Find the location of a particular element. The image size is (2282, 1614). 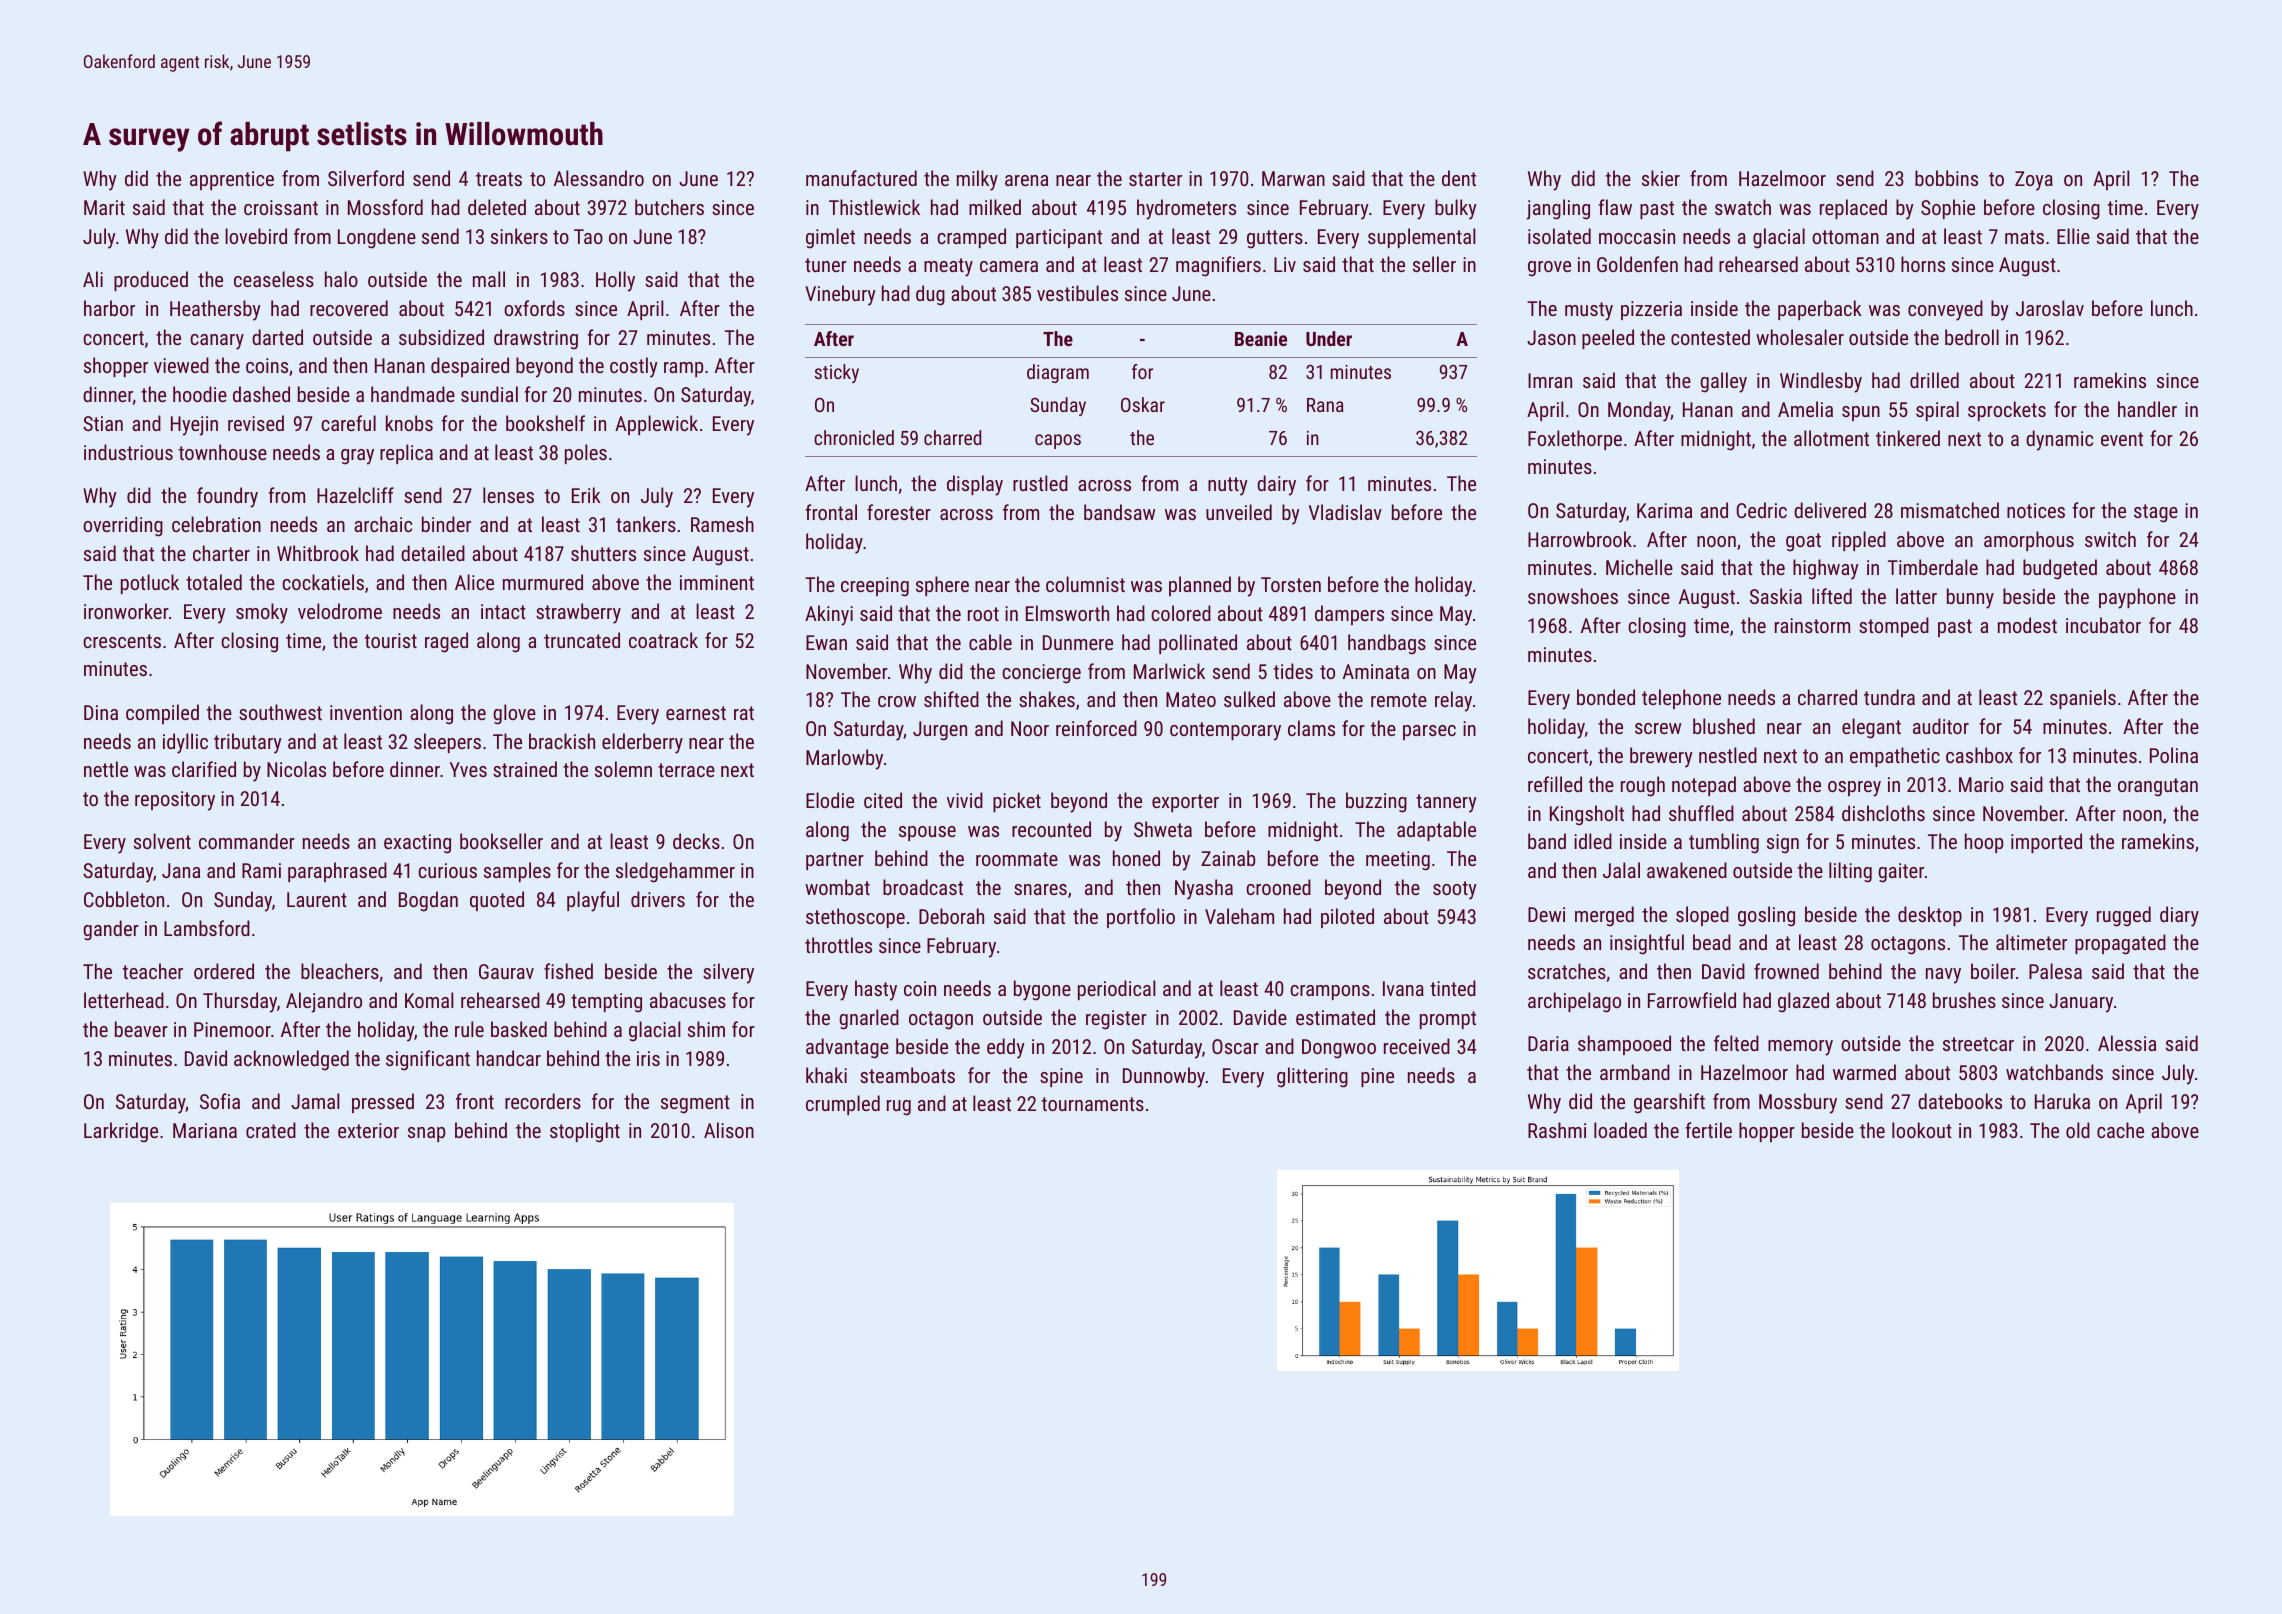

exporter is located at coordinates (1185, 803).
